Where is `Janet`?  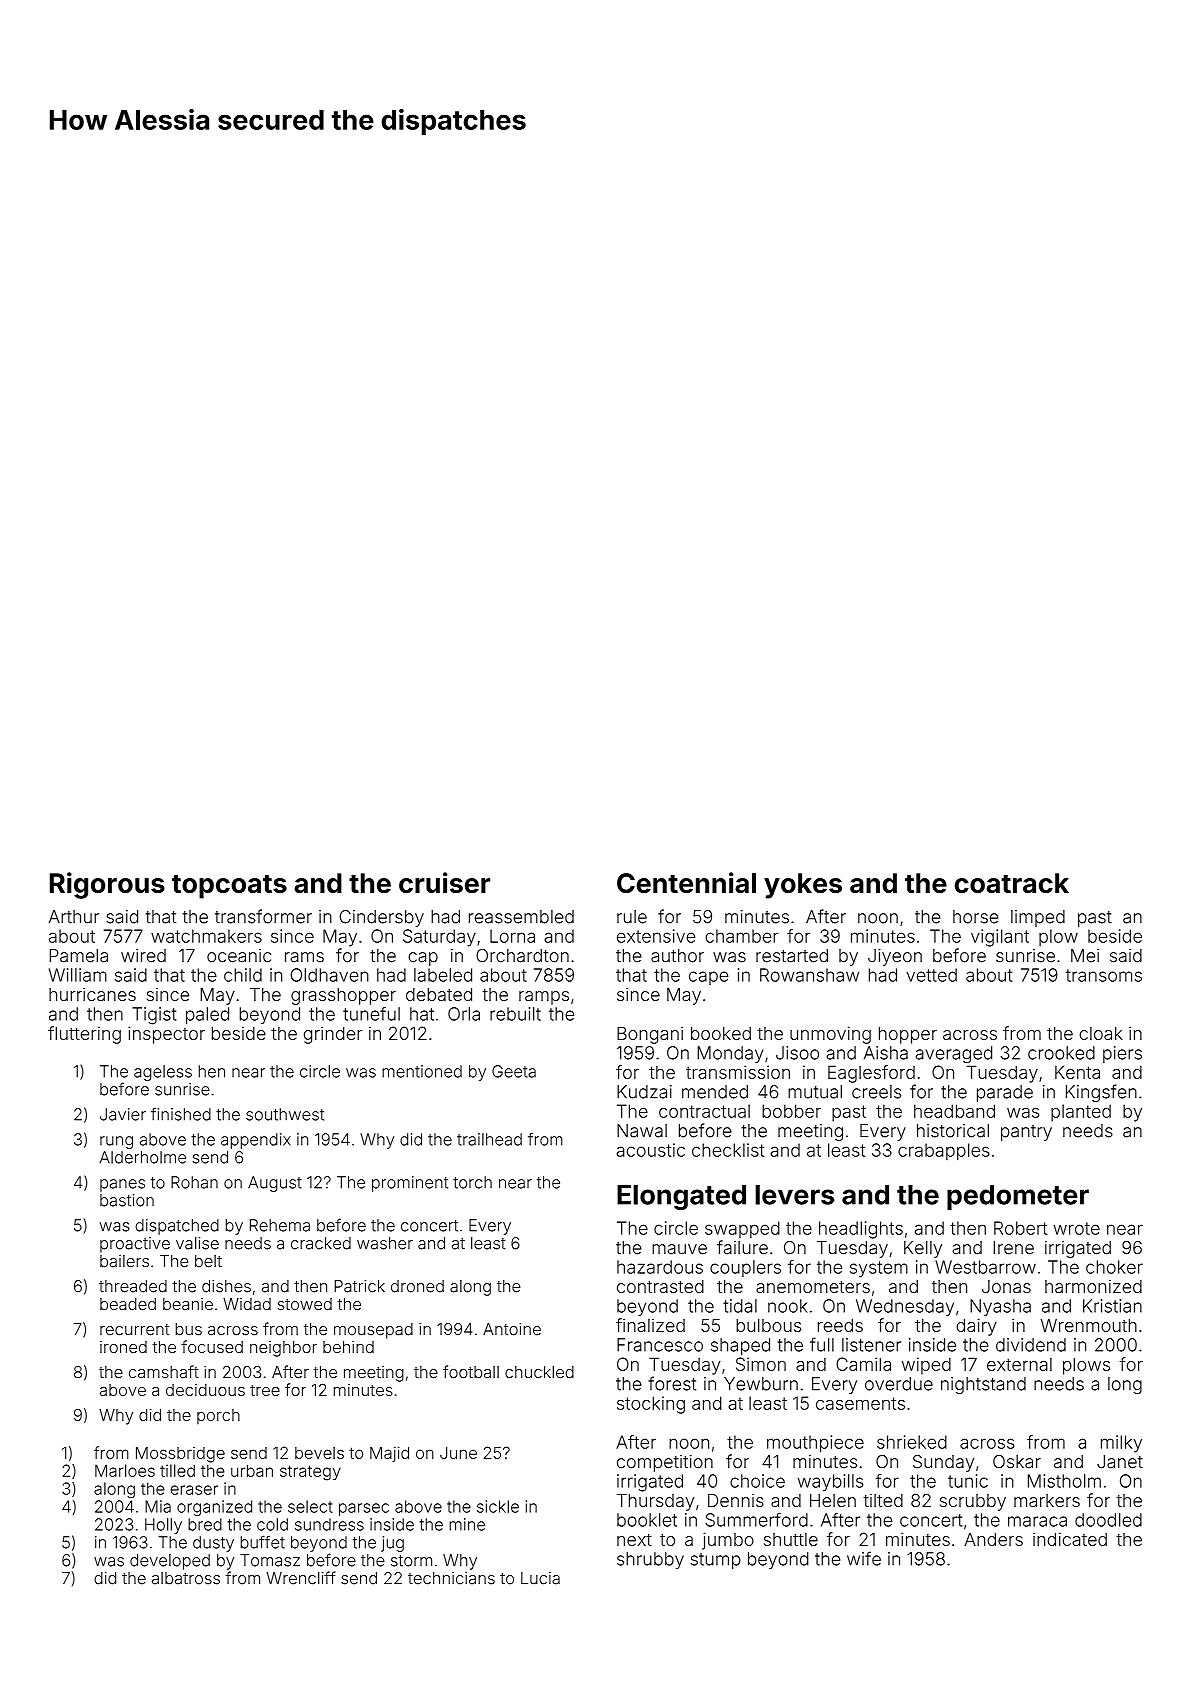
Janet is located at coordinates (1120, 1462).
